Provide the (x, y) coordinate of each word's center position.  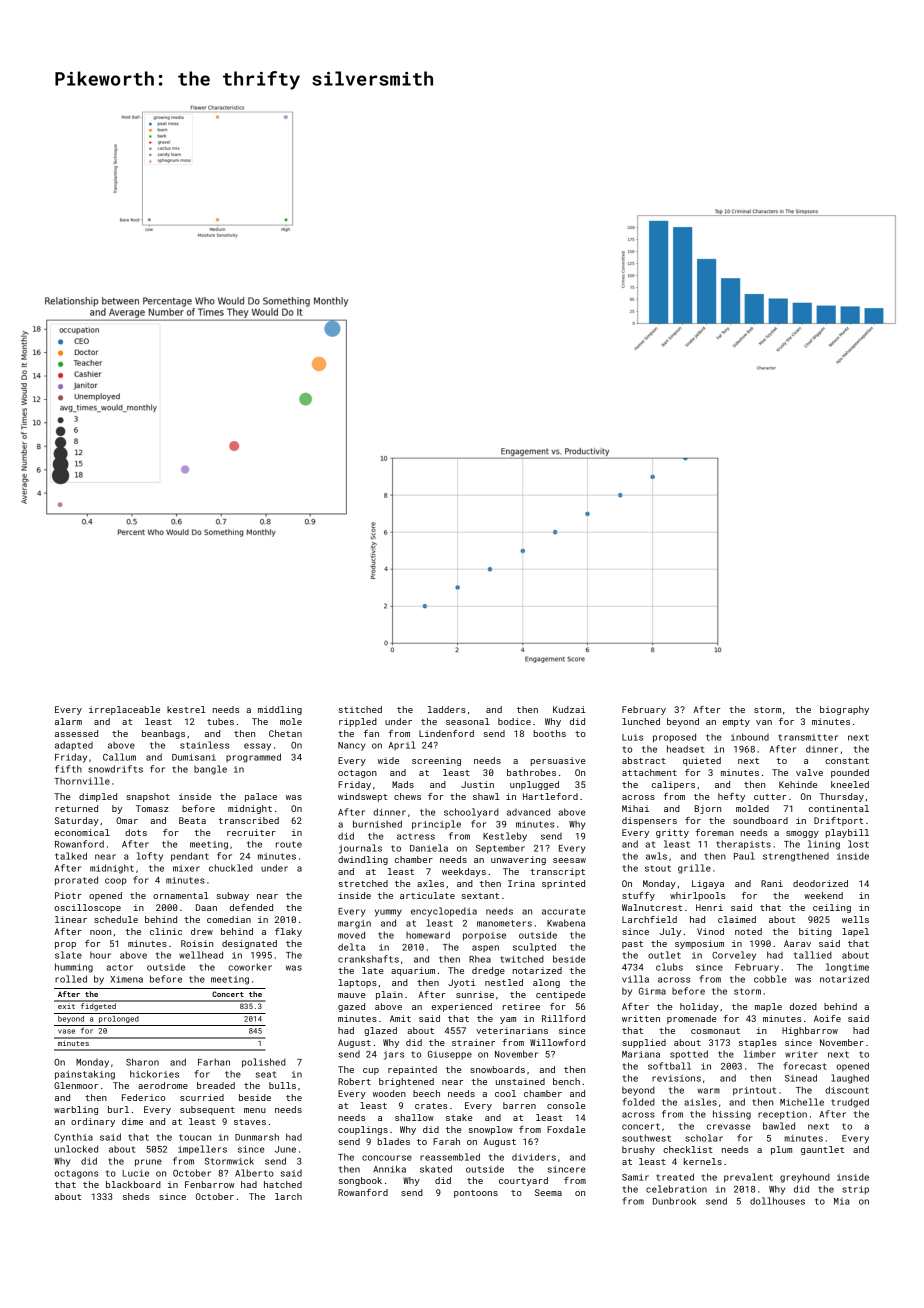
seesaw (569, 860)
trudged (850, 1103)
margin (354, 924)
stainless (204, 745)
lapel (855, 932)
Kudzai (569, 709)
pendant (190, 857)
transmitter (808, 737)
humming (74, 968)
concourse (387, 1158)
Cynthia (73, 1138)
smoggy (802, 834)
